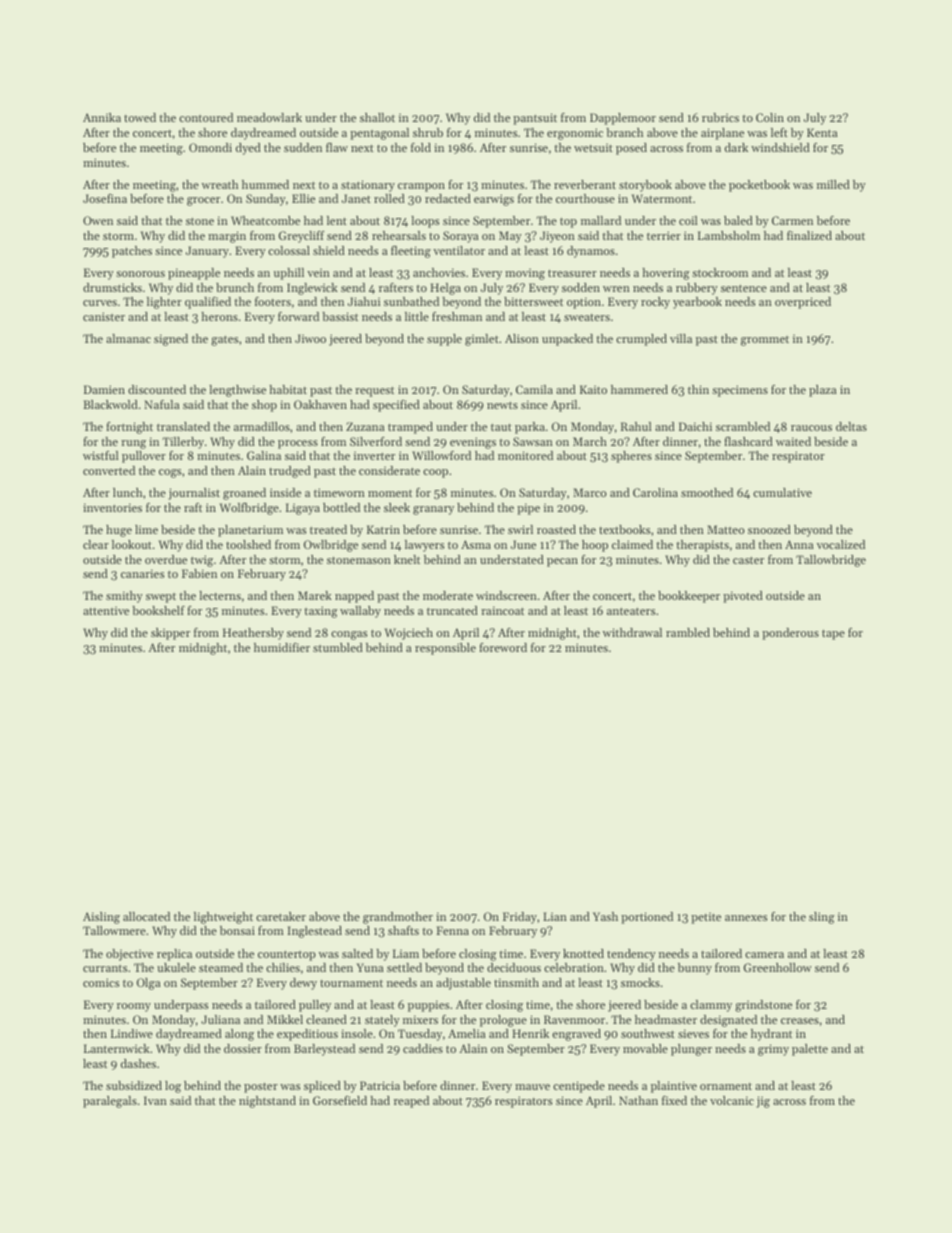  Describe the element at coordinates (282, 647) in the page. I see `humidifier` at that location.
